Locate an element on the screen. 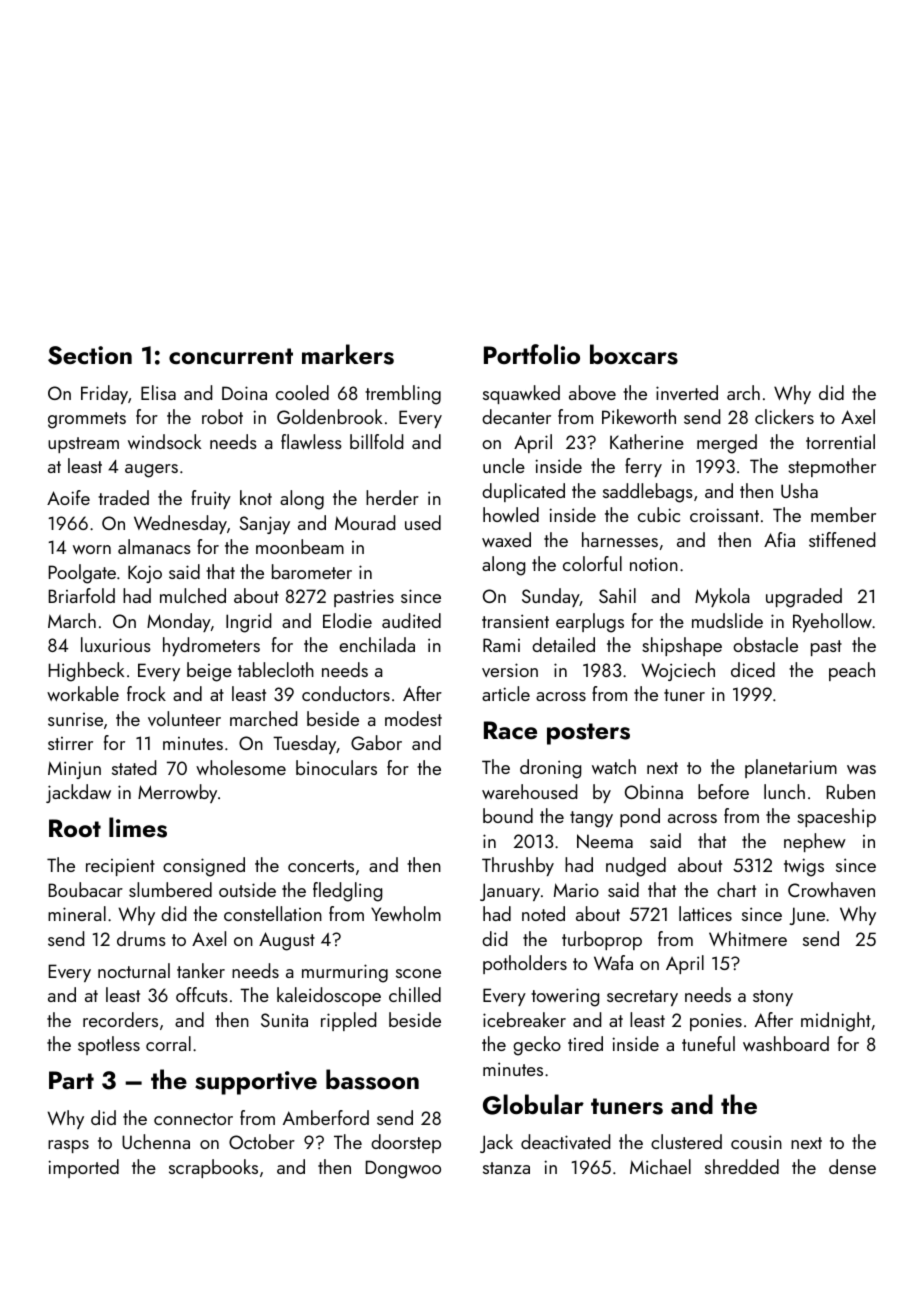 Image resolution: width=924 pixels, height=1314 pixels. Section is located at coordinates (90, 355).
